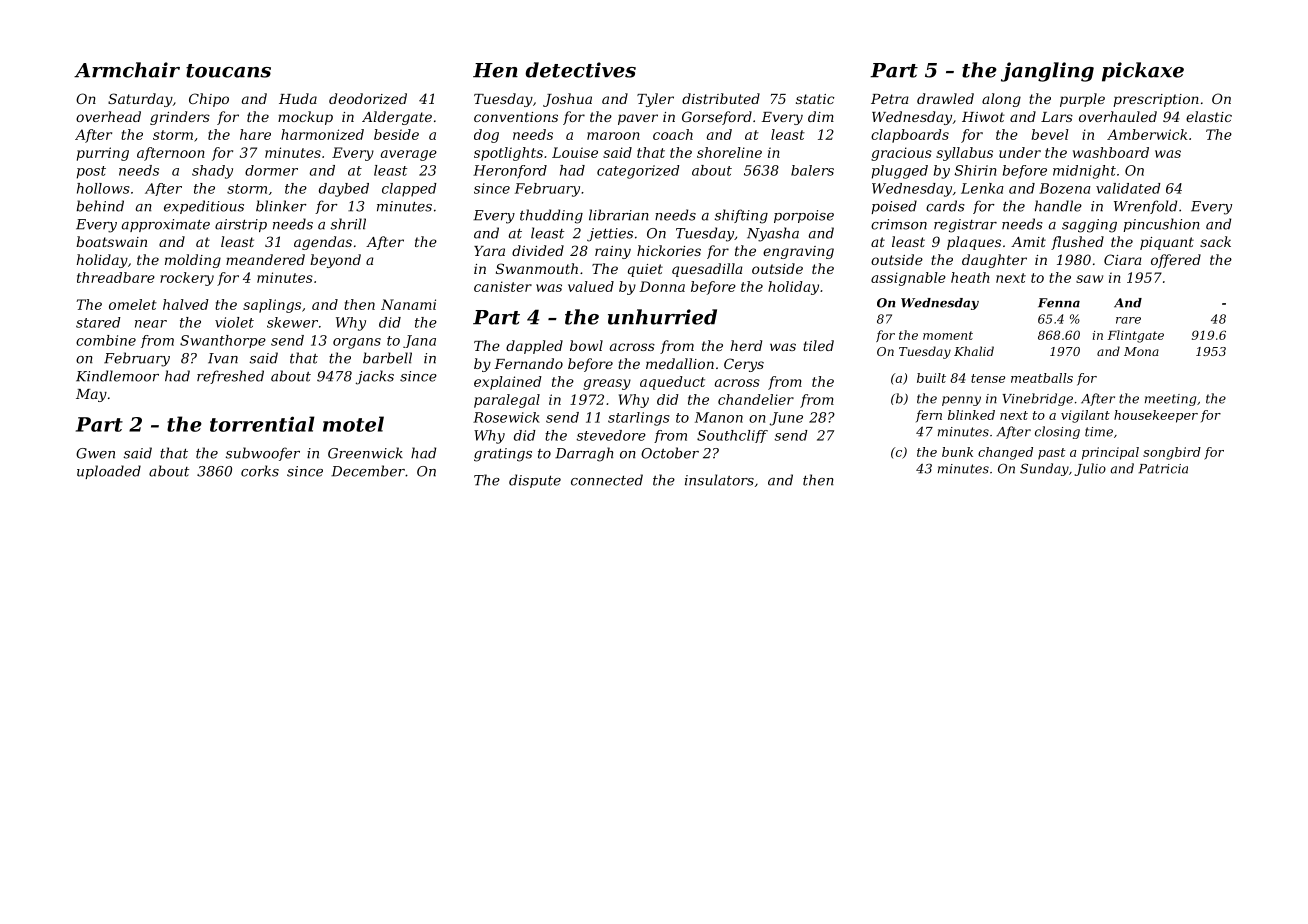  Describe the element at coordinates (948, 335) in the screenshot. I see `moment` at that location.
